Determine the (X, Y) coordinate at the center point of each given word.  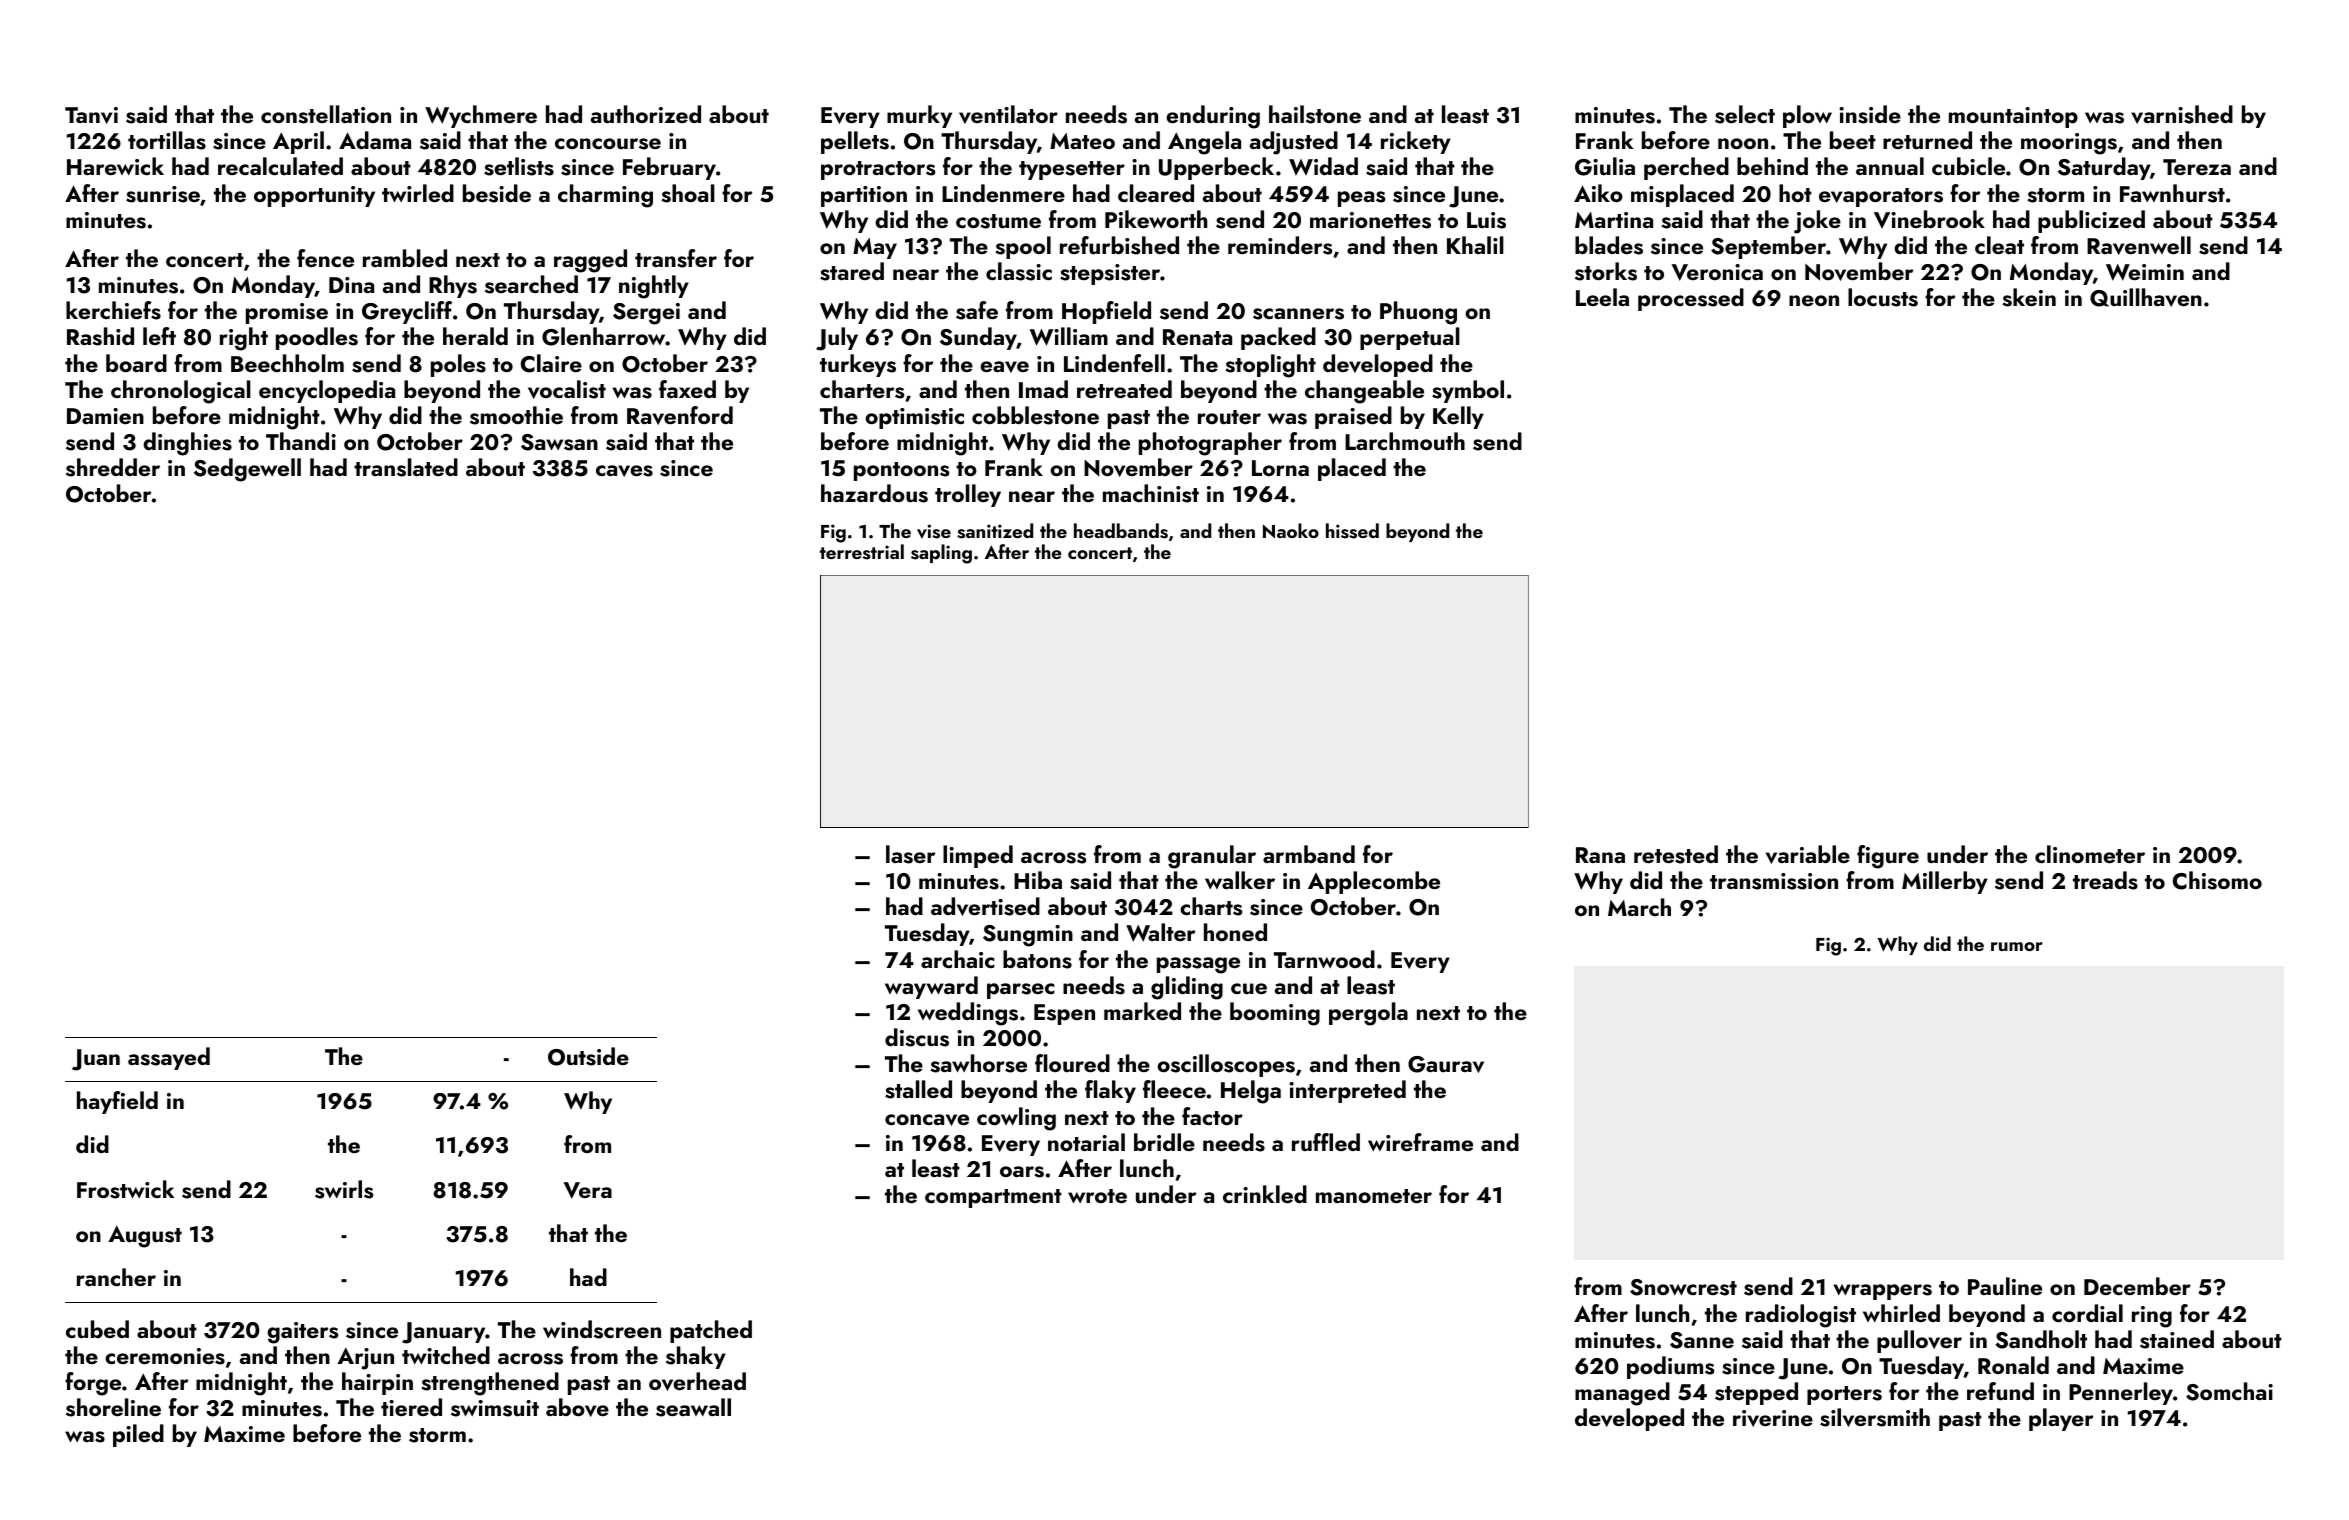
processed (1691, 299)
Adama (375, 140)
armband (1309, 854)
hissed (1352, 531)
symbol (1468, 391)
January (443, 1333)
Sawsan (559, 442)
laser (910, 854)
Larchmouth (1405, 441)
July (837, 339)
